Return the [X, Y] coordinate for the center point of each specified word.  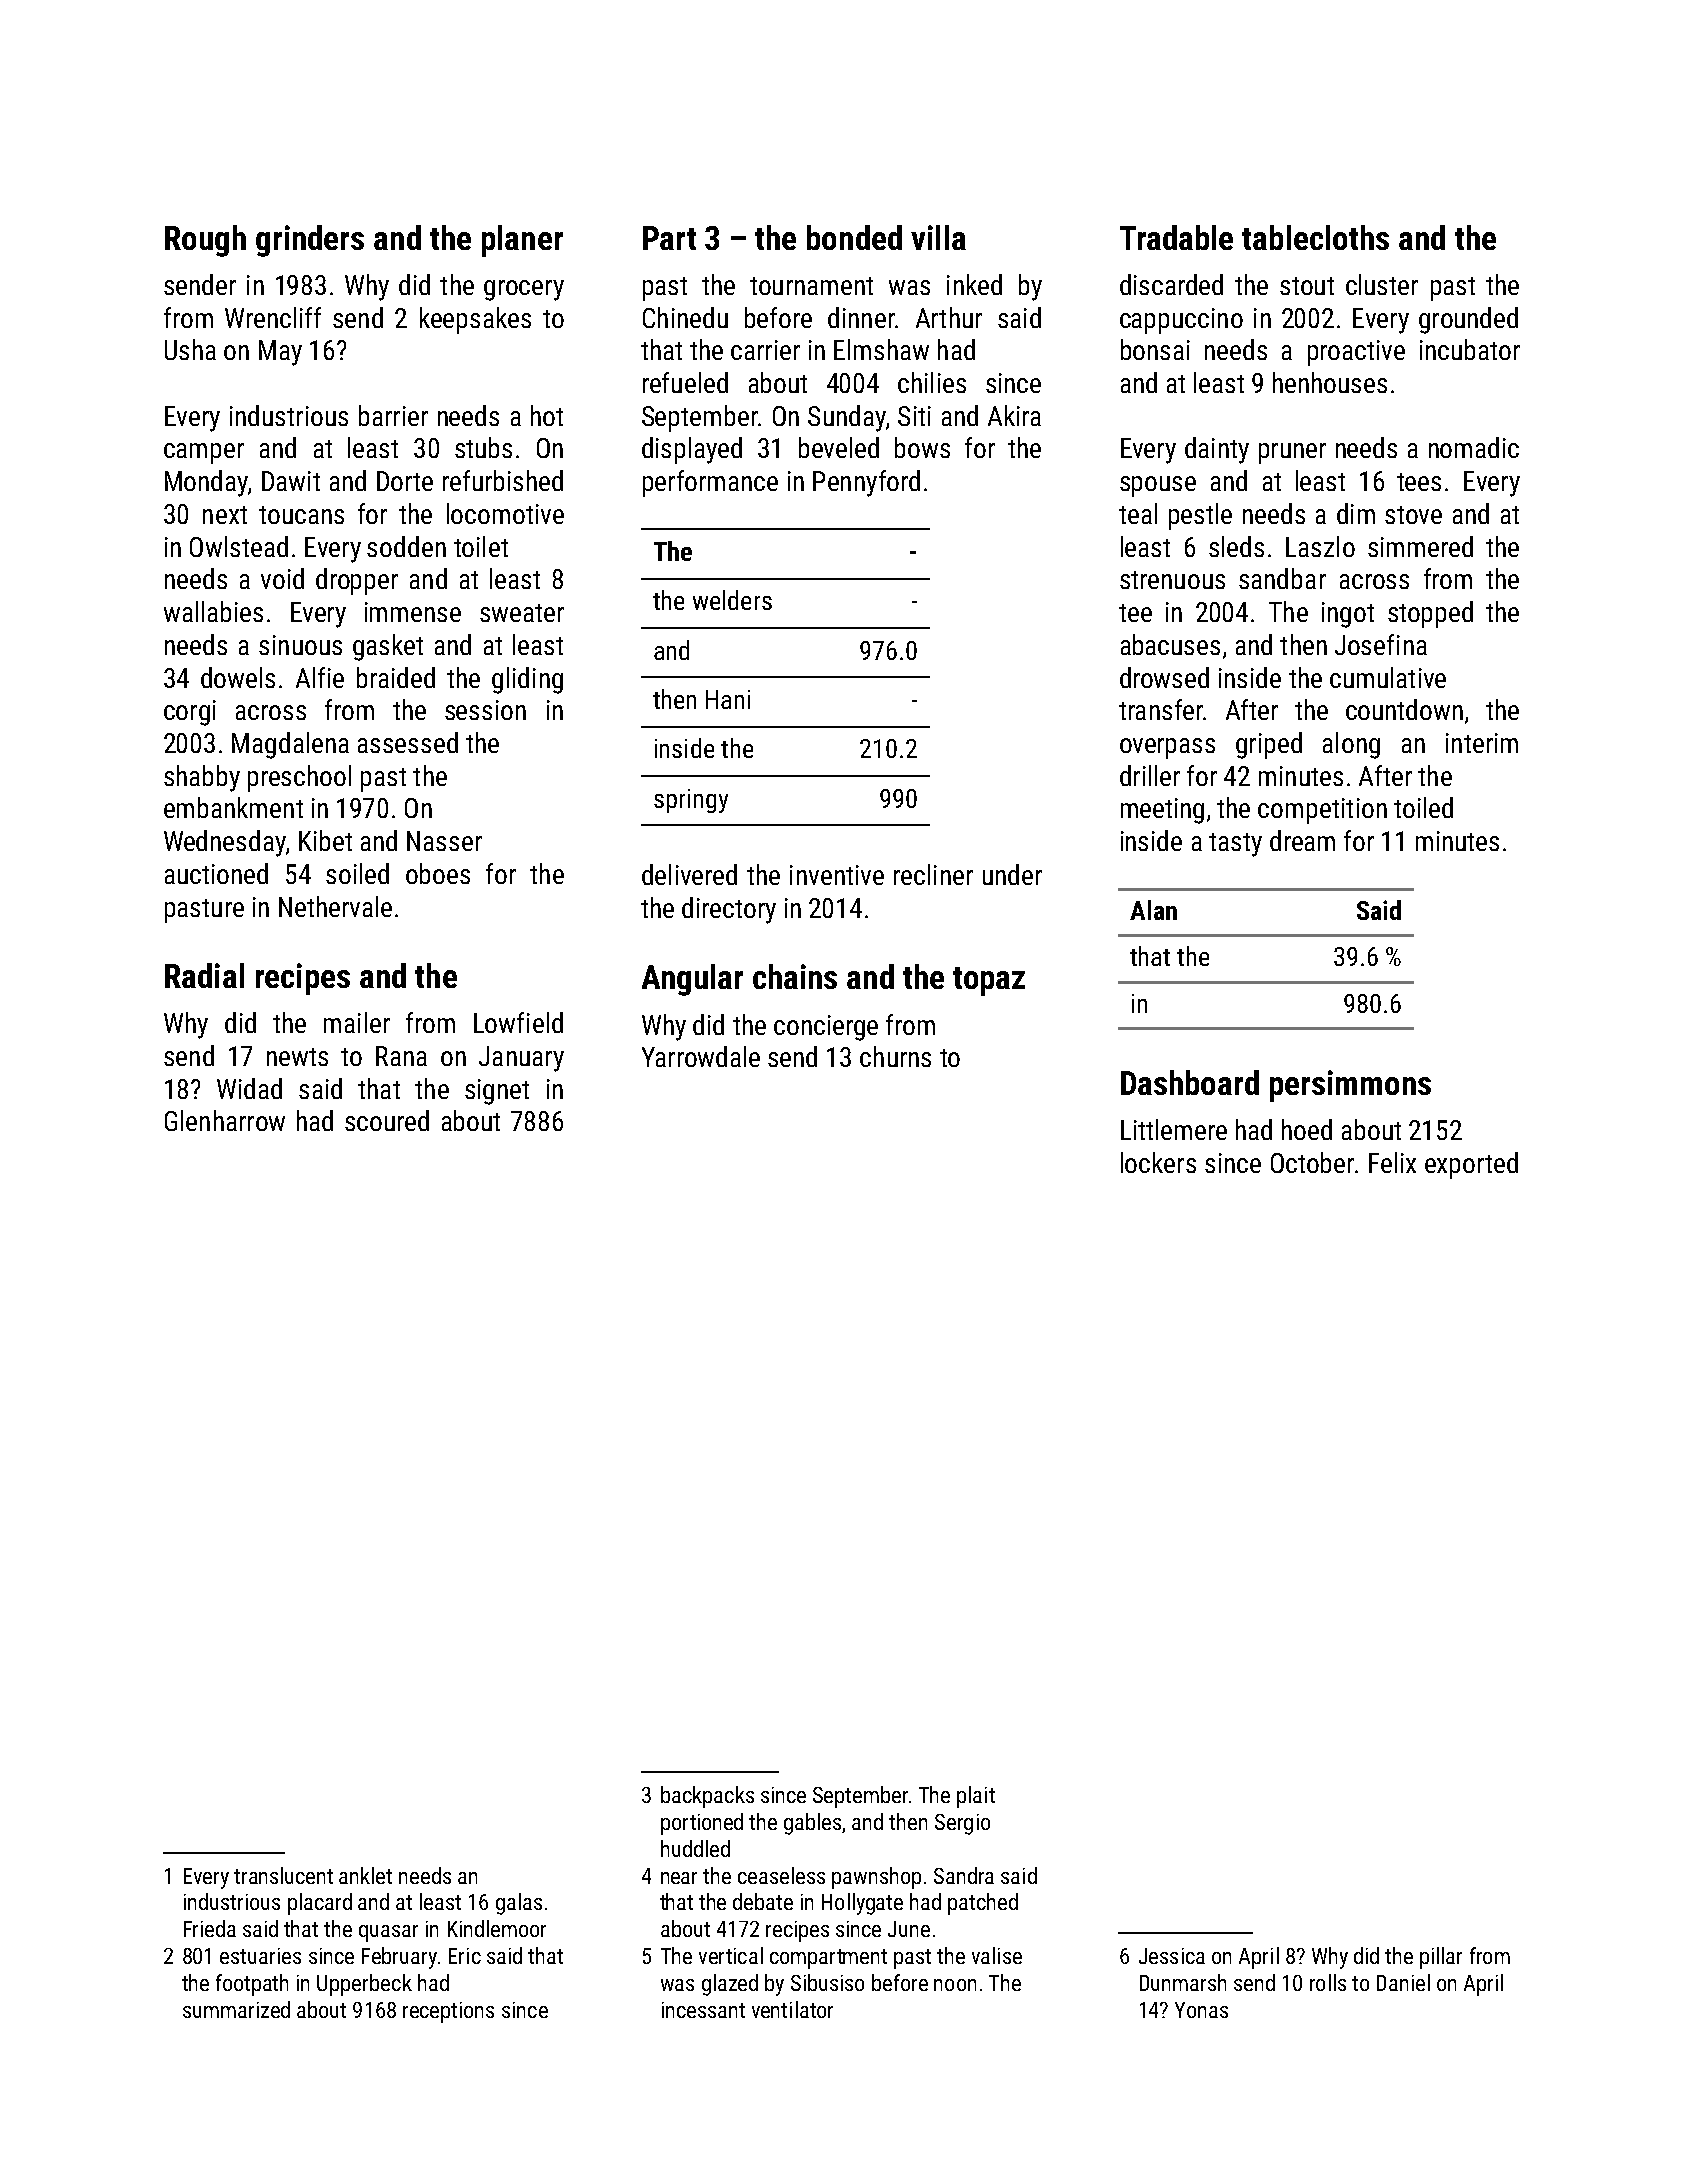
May [280, 353]
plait [976, 1797]
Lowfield [518, 1022]
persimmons [1350, 1086]
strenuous [1172, 580]
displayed [692, 450]
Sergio [962, 1824]
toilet [481, 546]
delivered [689, 874]
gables [812, 1824]
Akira [1014, 415]
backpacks [707, 1797]
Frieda [210, 1928]
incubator [1470, 349]
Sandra [964, 1875]
